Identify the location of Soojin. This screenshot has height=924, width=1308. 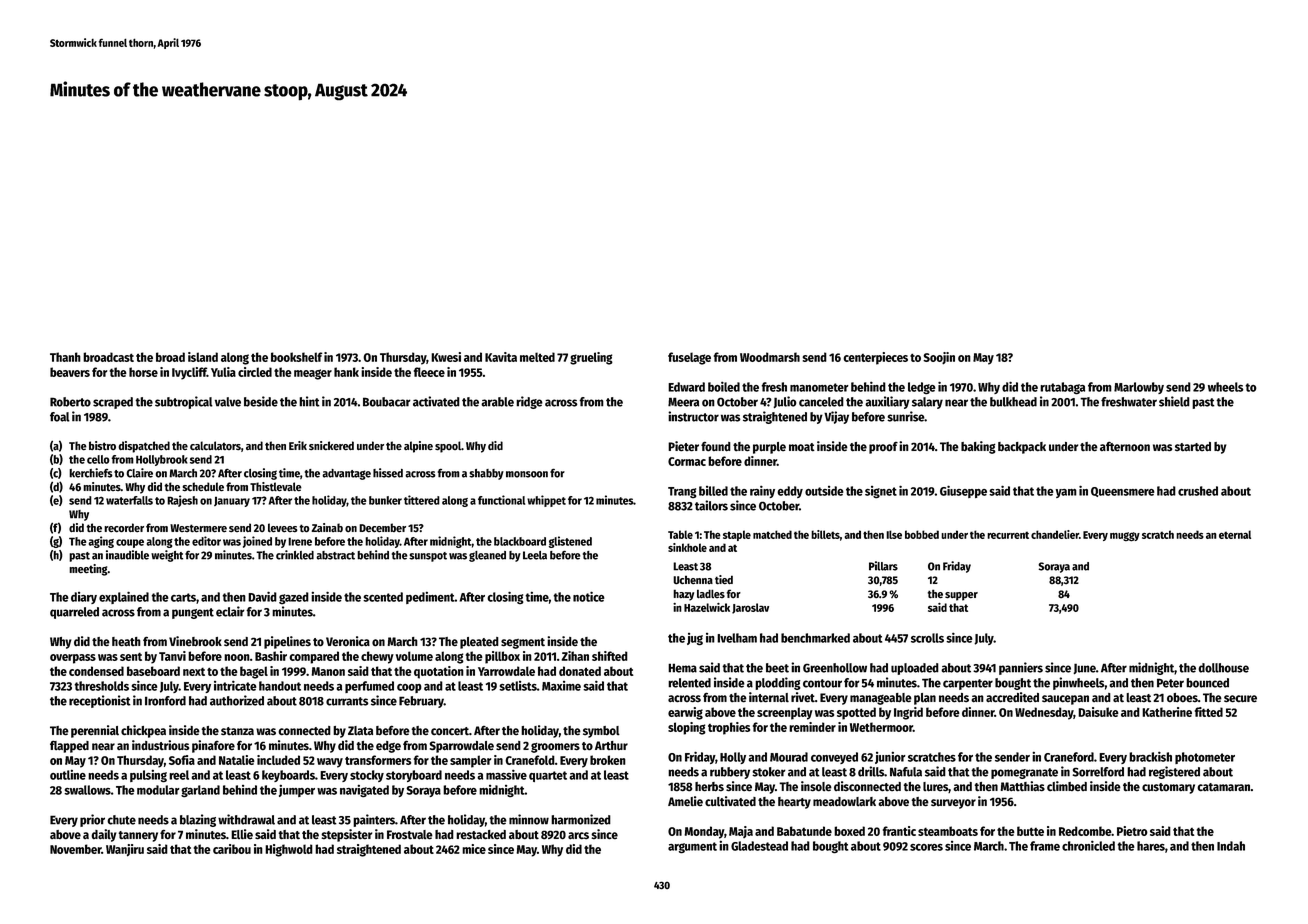
(939, 358).
